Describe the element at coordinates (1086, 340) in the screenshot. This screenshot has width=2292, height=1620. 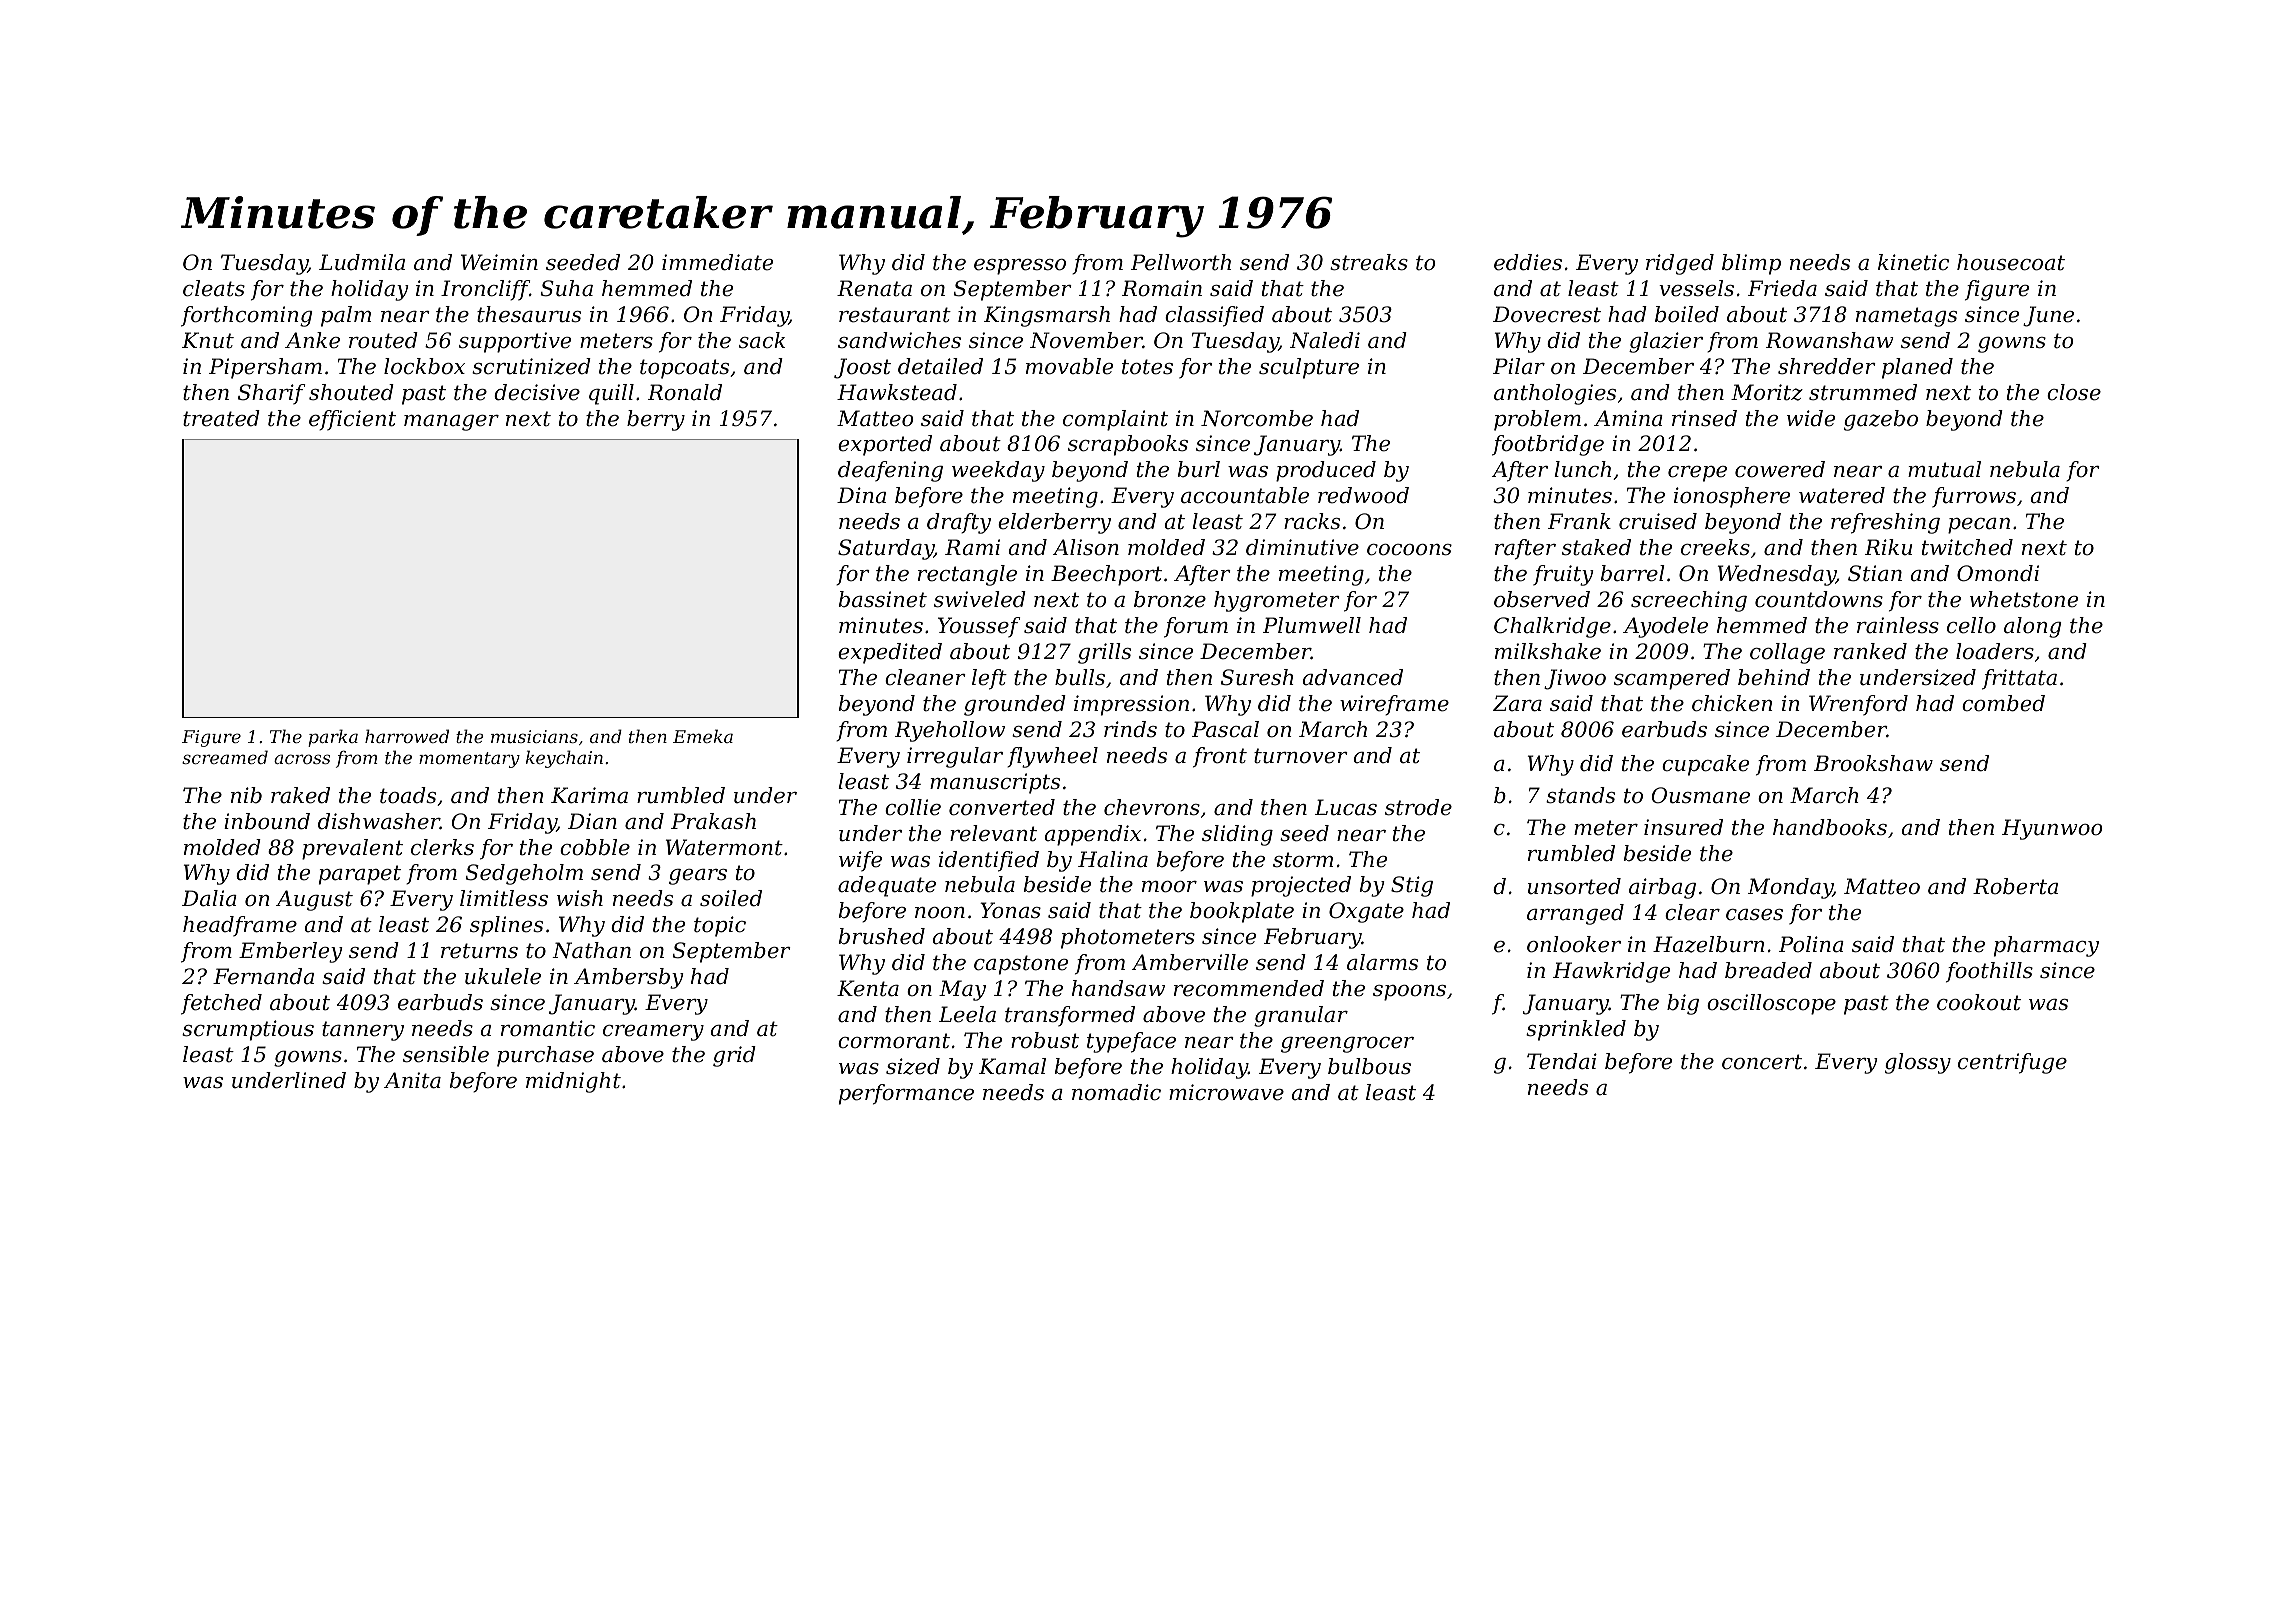
I see `November` at that location.
